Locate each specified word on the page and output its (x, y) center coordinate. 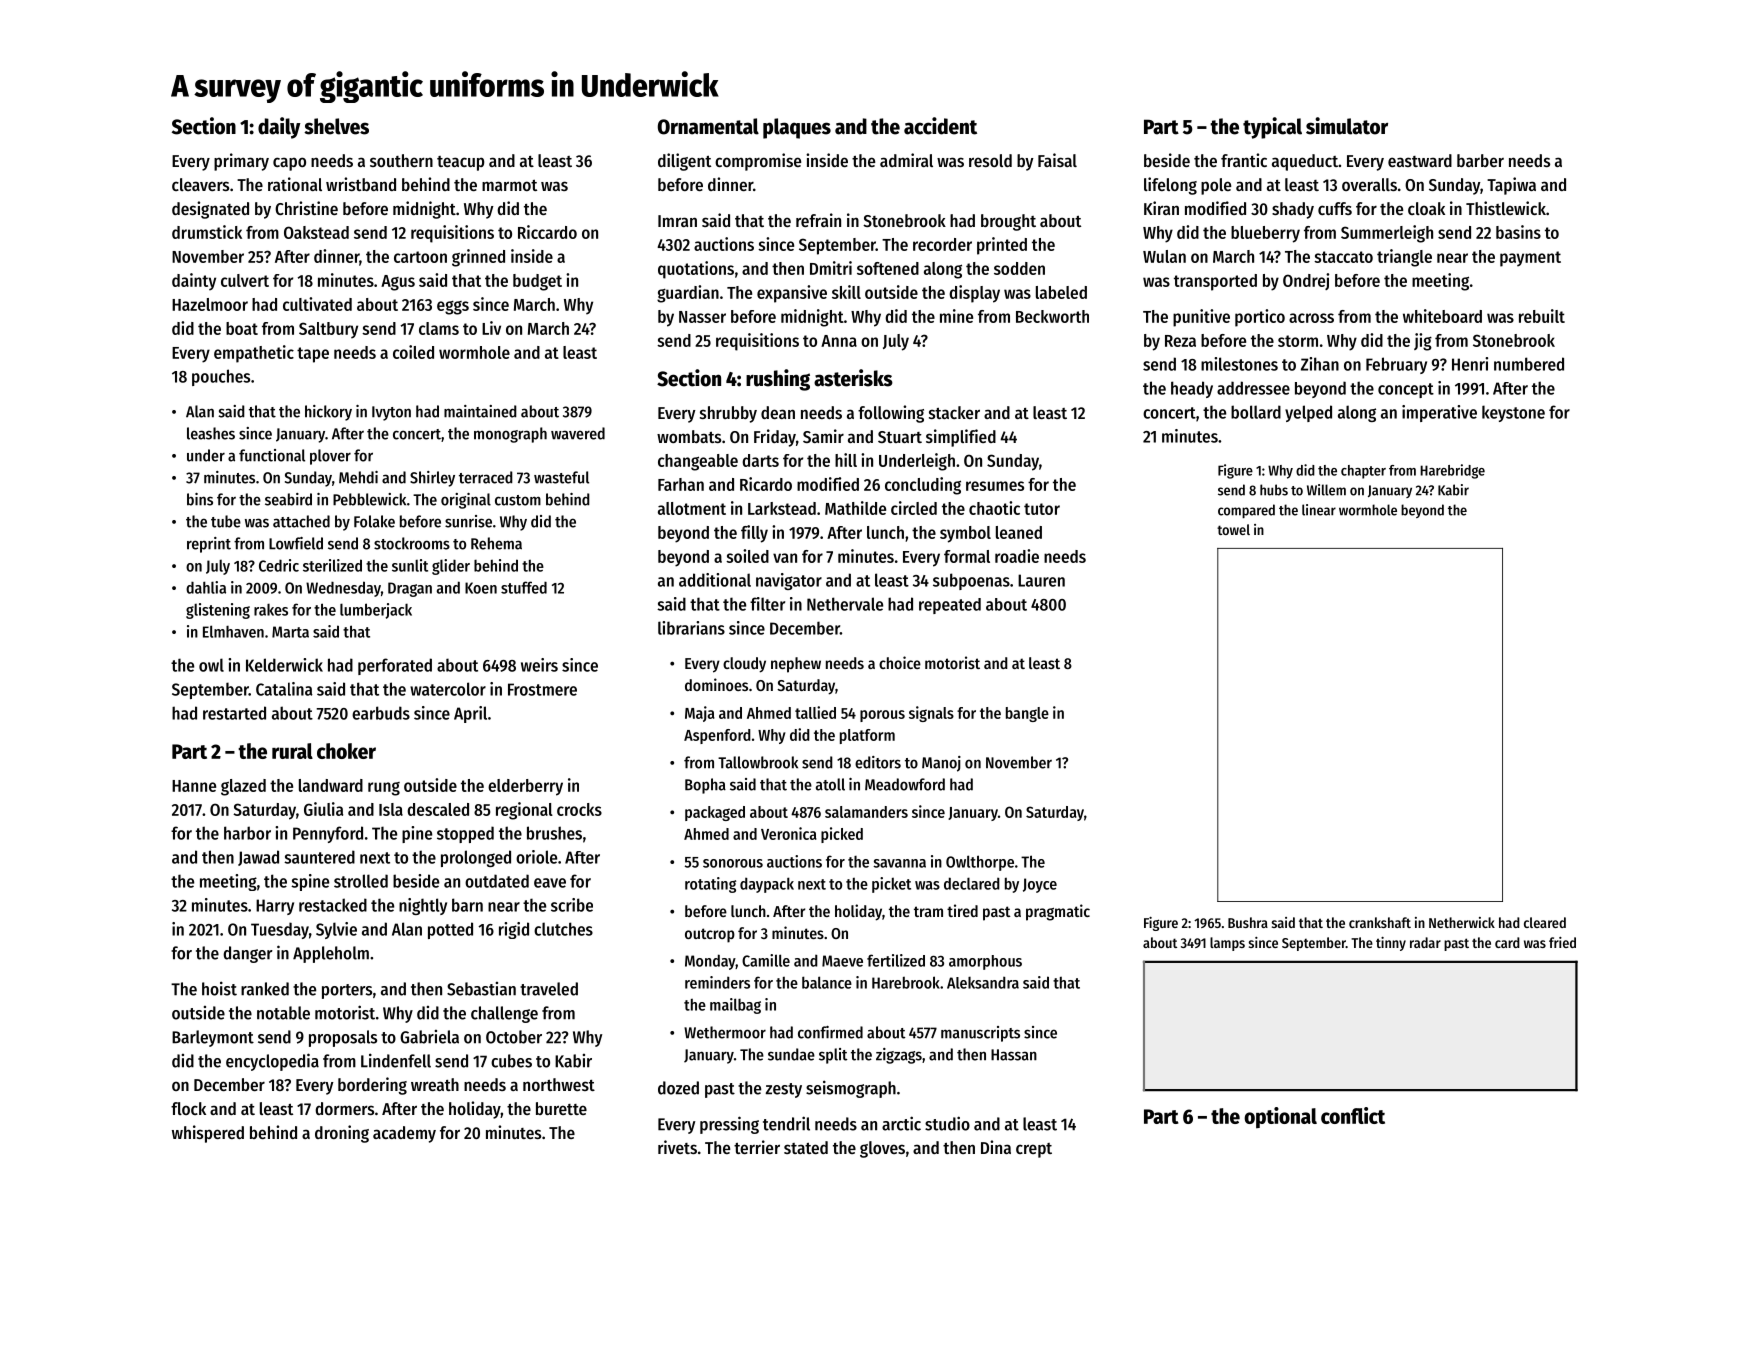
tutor (1042, 509)
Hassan (1014, 1055)
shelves (336, 126)
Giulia (323, 809)
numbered (1529, 364)
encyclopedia (272, 1062)
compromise (758, 162)
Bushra (1248, 922)
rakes (271, 609)
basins (1518, 232)
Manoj (941, 764)
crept (1034, 1150)
